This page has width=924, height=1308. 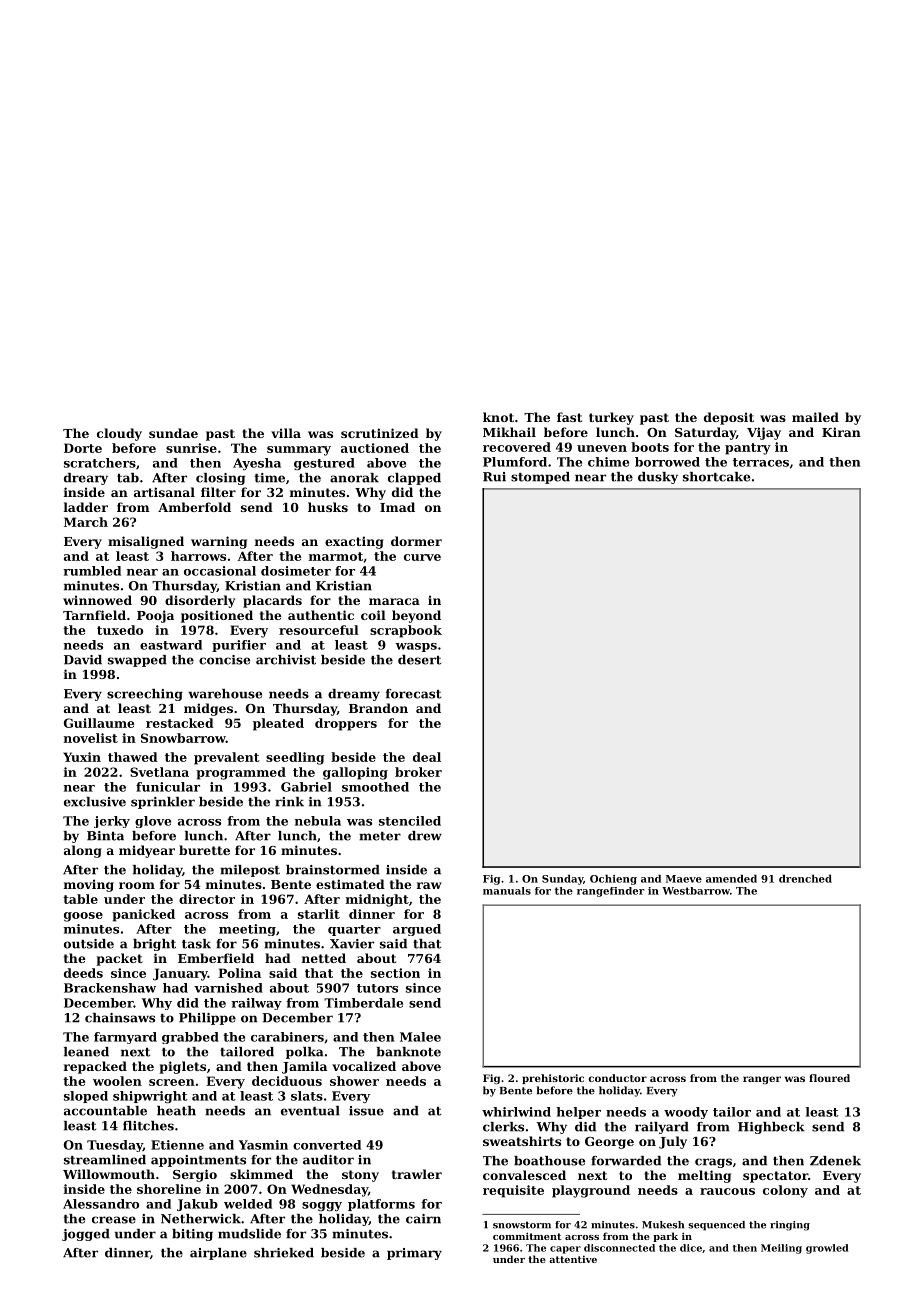 I want to click on Kiran, so click(x=841, y=432).
